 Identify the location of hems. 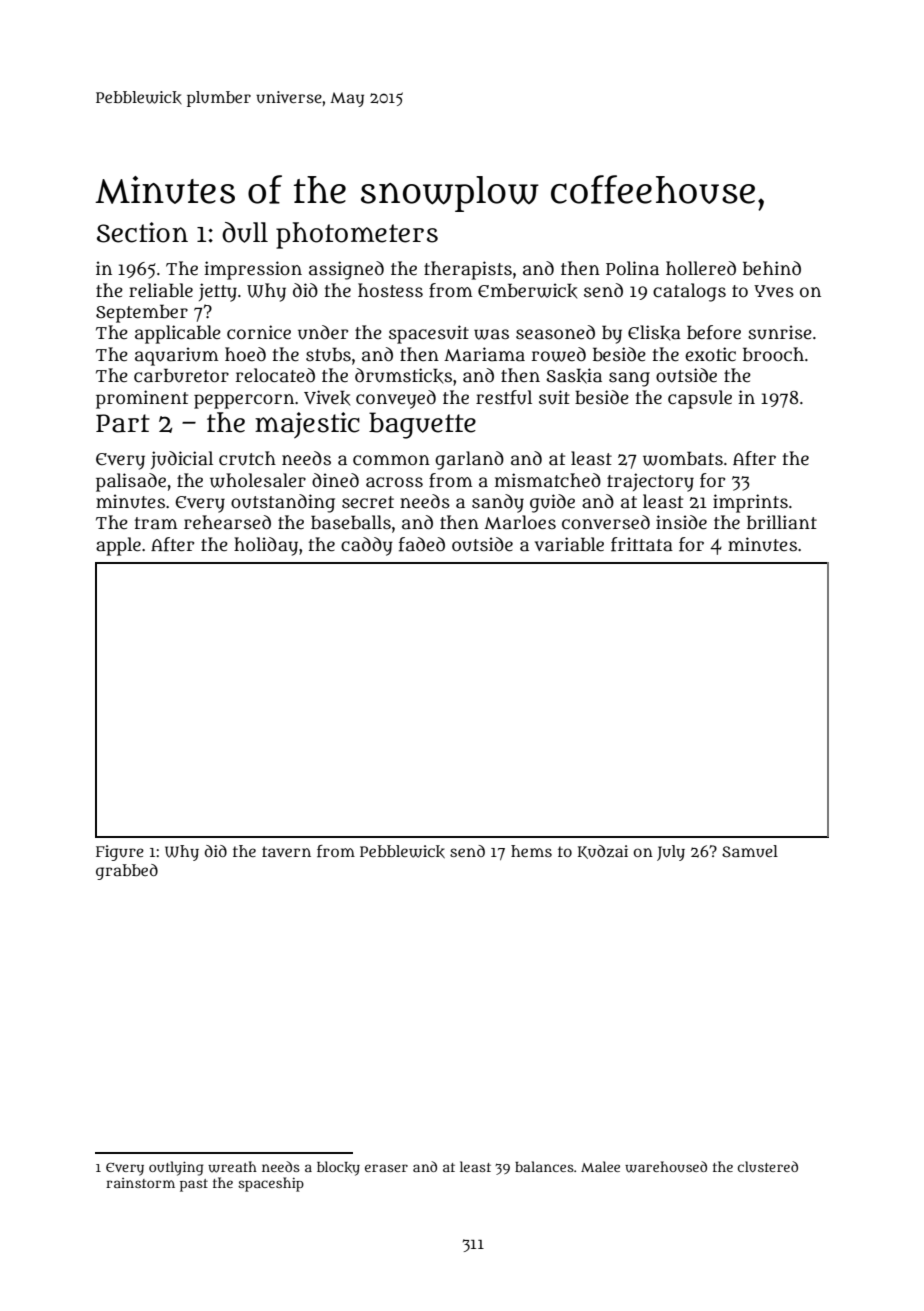
(531, 851).
